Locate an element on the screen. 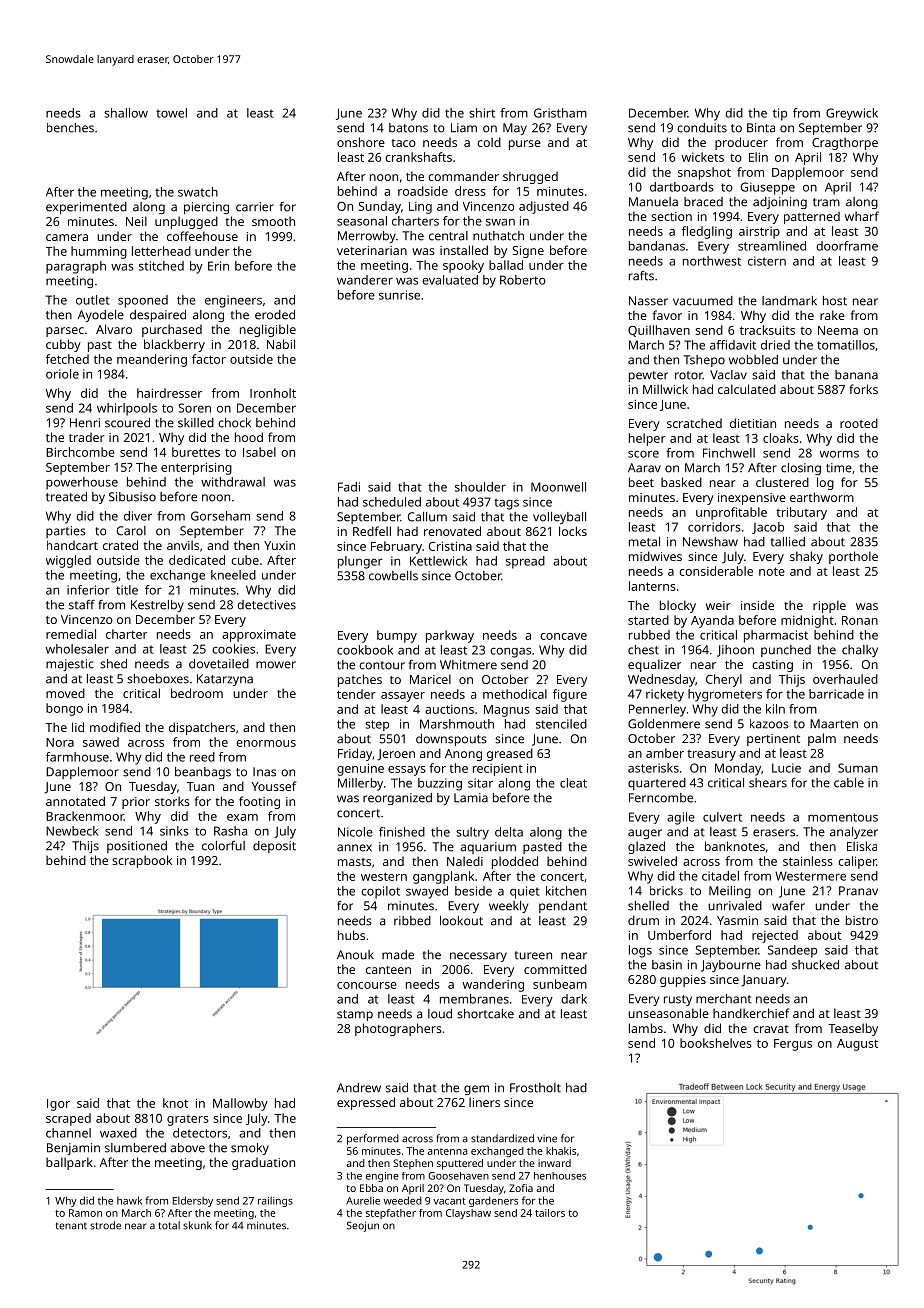 The width and height of the screenshot is (924, 1308). towel is located at coordinates (171, 113).
